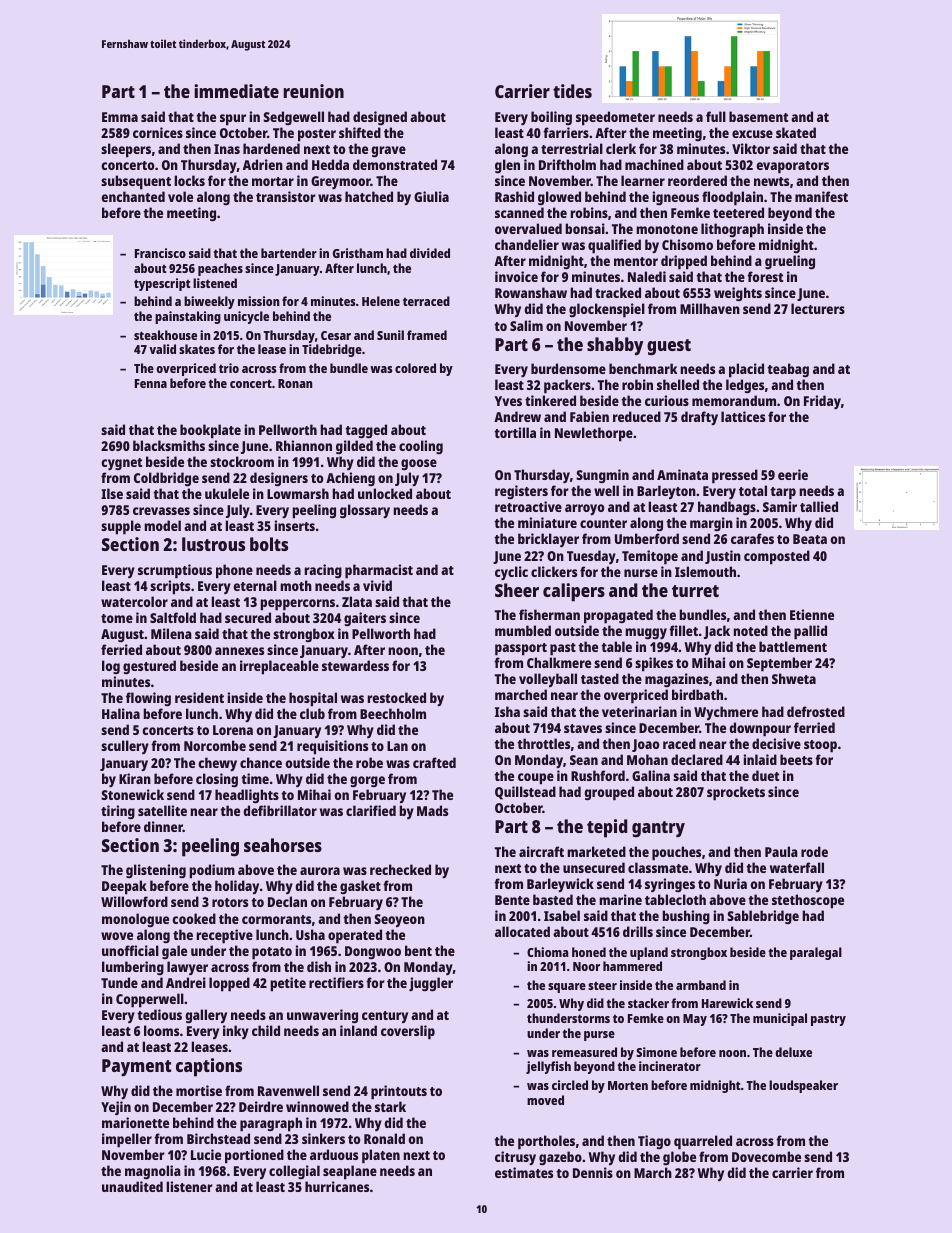 This screenshot has width=952, height=1233. I want to click on Dovecombe, so click(766, 1156).
